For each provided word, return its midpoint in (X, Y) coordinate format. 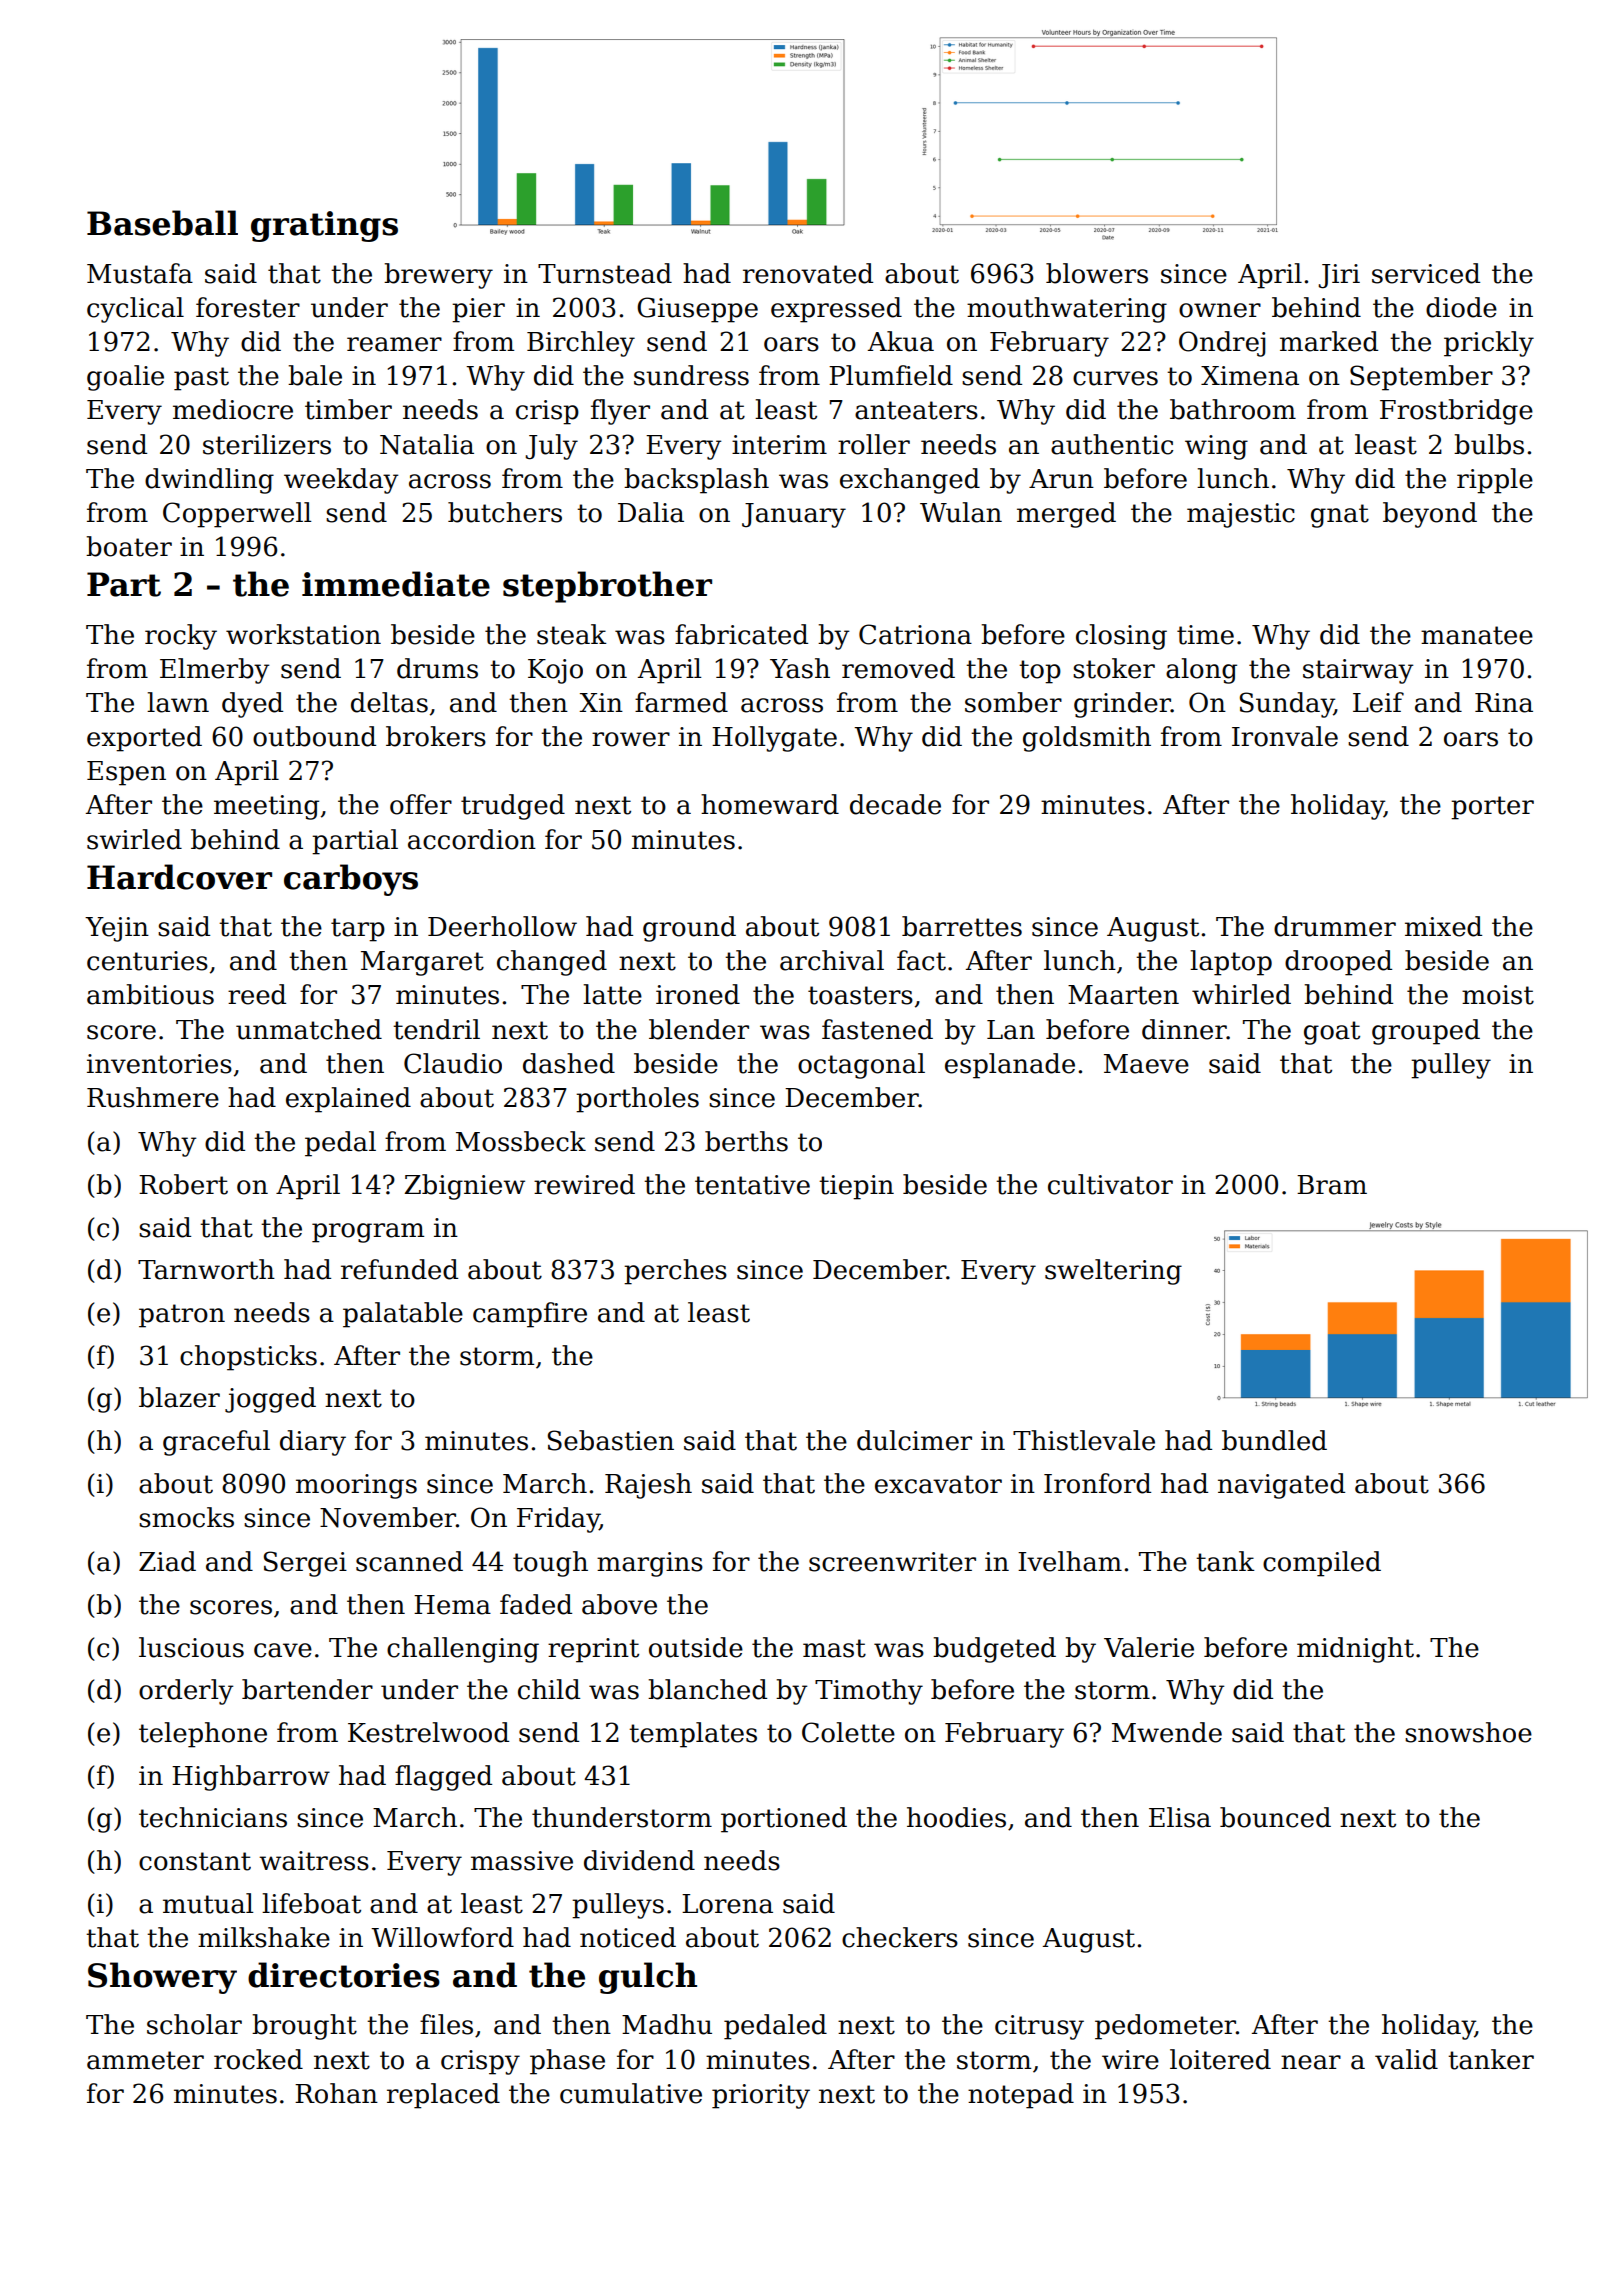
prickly (1489, 344)
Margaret (422, 963)
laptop (1231, 963)
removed (898, 668)
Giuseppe (697, 310)
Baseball (162, 223)
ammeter (145, 2060)
